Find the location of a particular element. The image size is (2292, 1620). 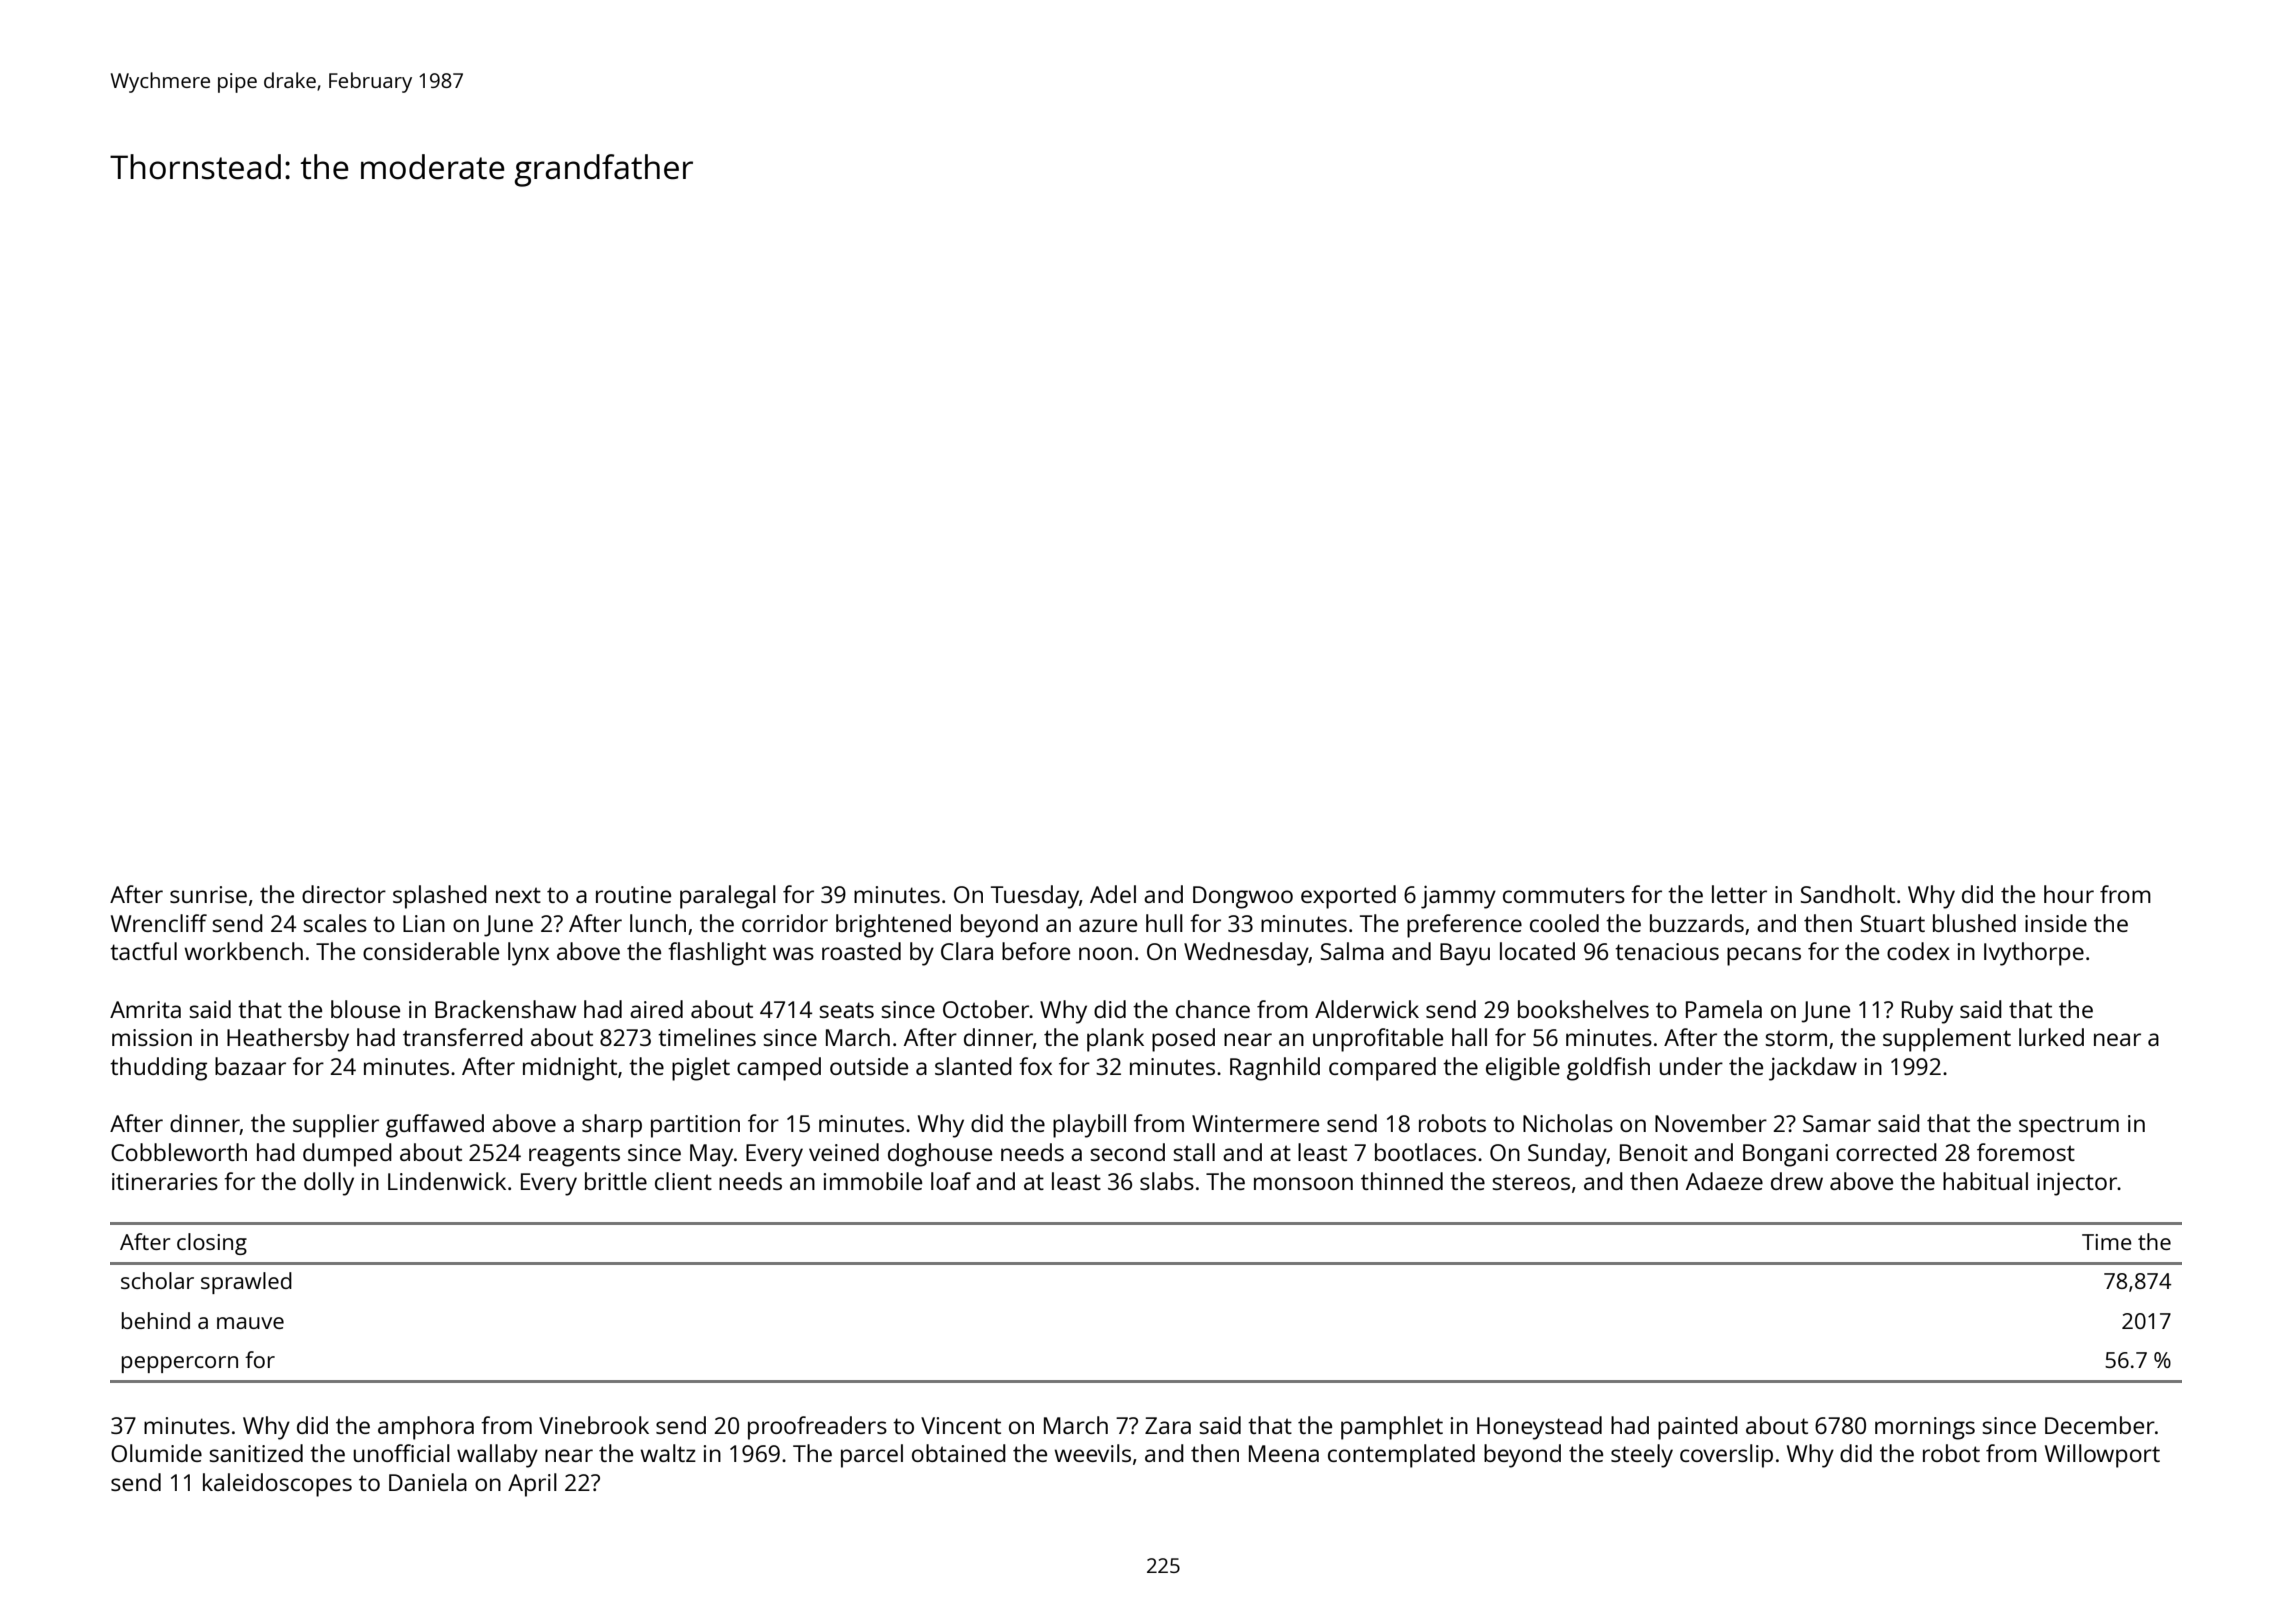

codex is located at coordinates (1918, 951).
